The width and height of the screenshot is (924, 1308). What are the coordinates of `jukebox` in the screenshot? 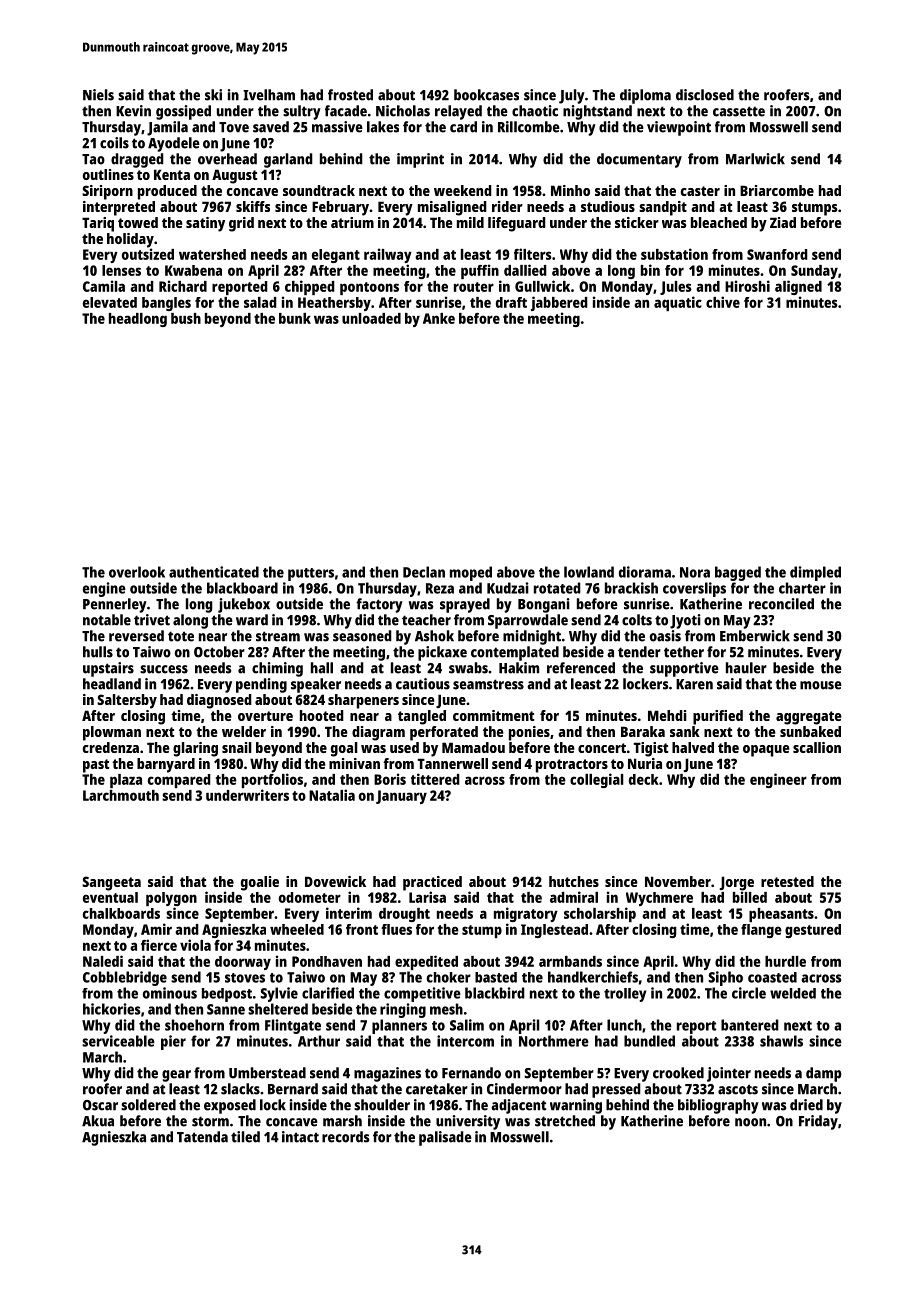 It's located at (244, 605).
